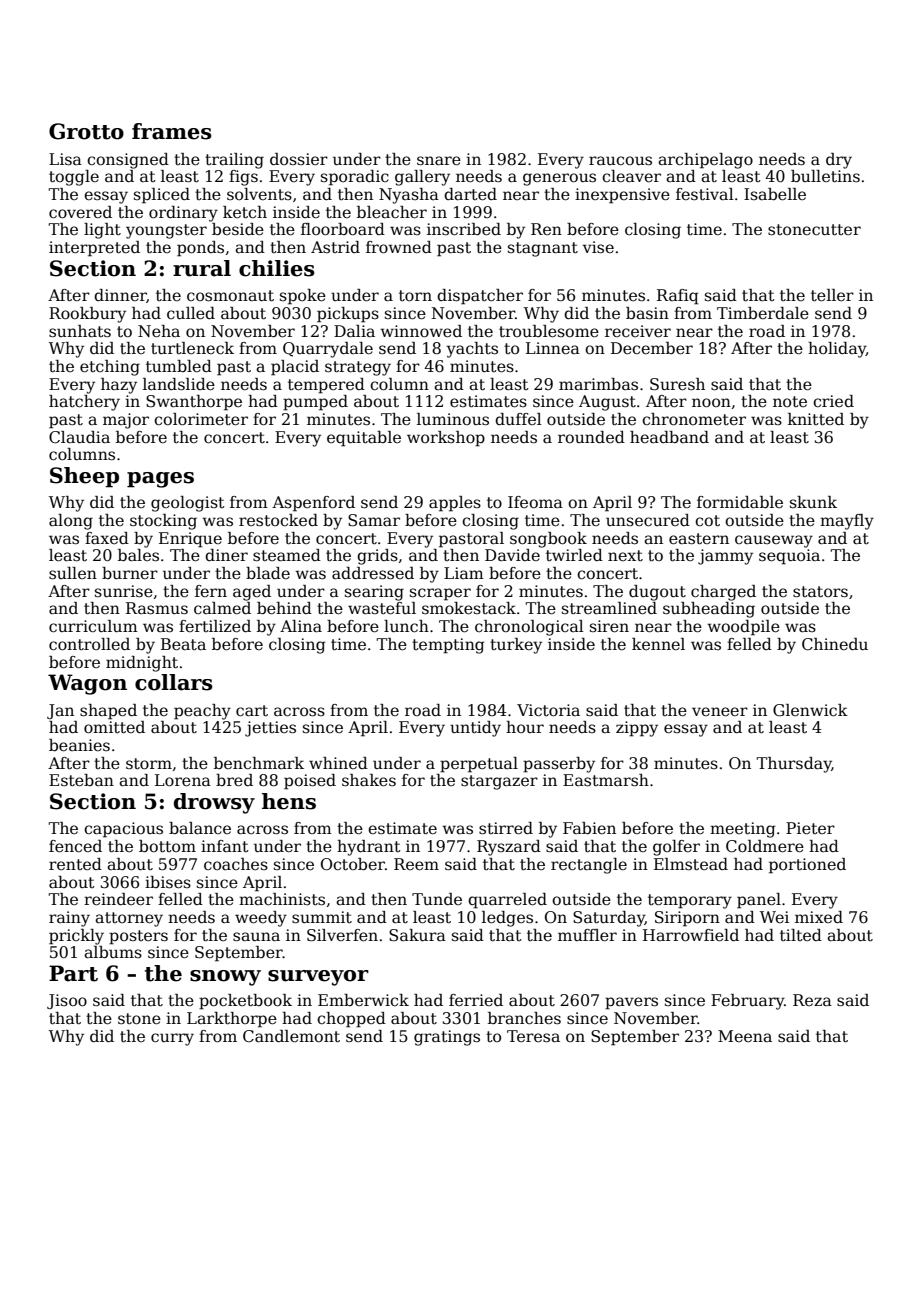 The height and width of the screenshot is (1308, 924). What do you see at coordinates (533, 1036) in the screenshot?
I see `Teresa` at bounding box center [533, 1036].
